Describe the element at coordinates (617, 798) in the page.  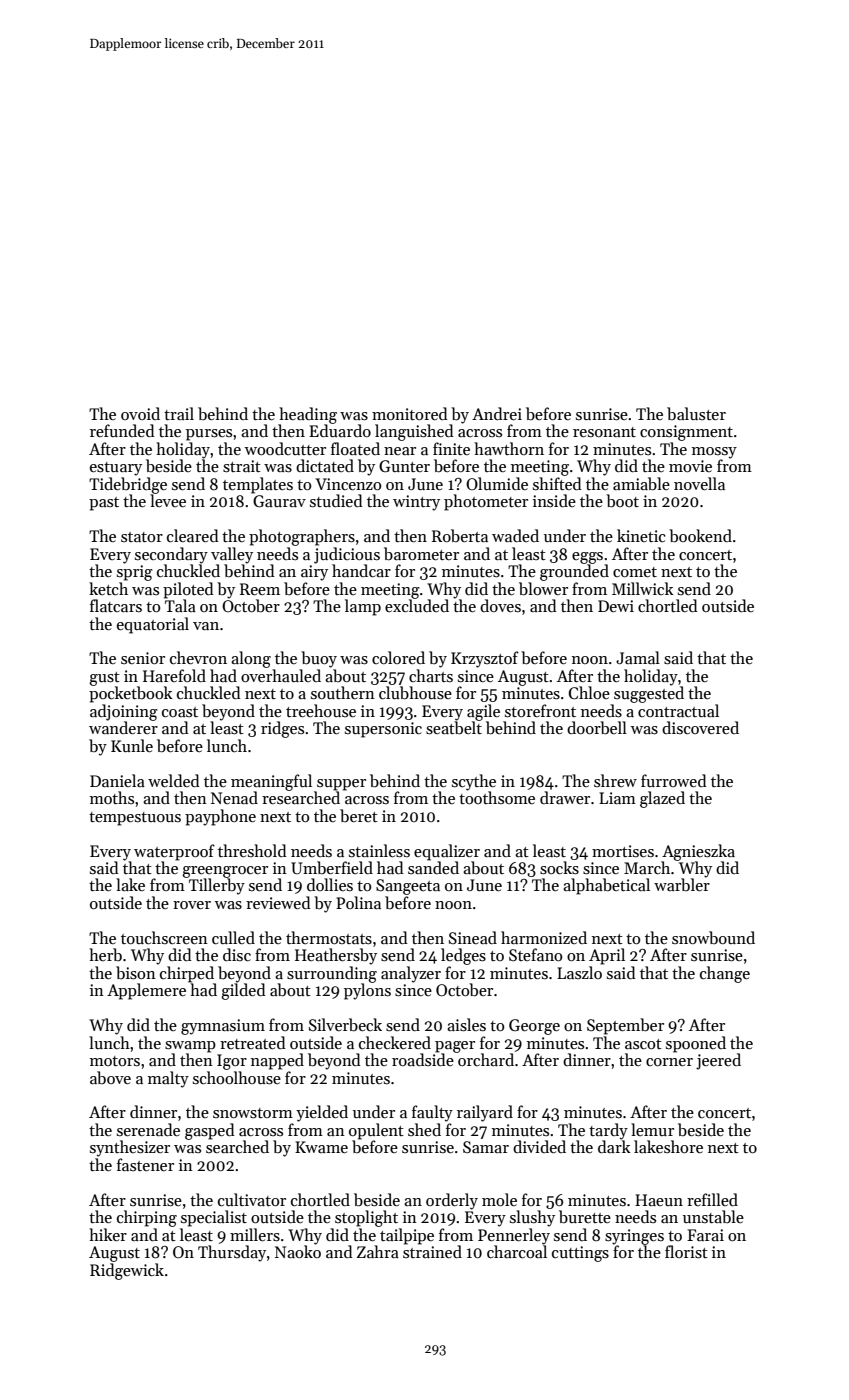
I see `Liam` at that location.
